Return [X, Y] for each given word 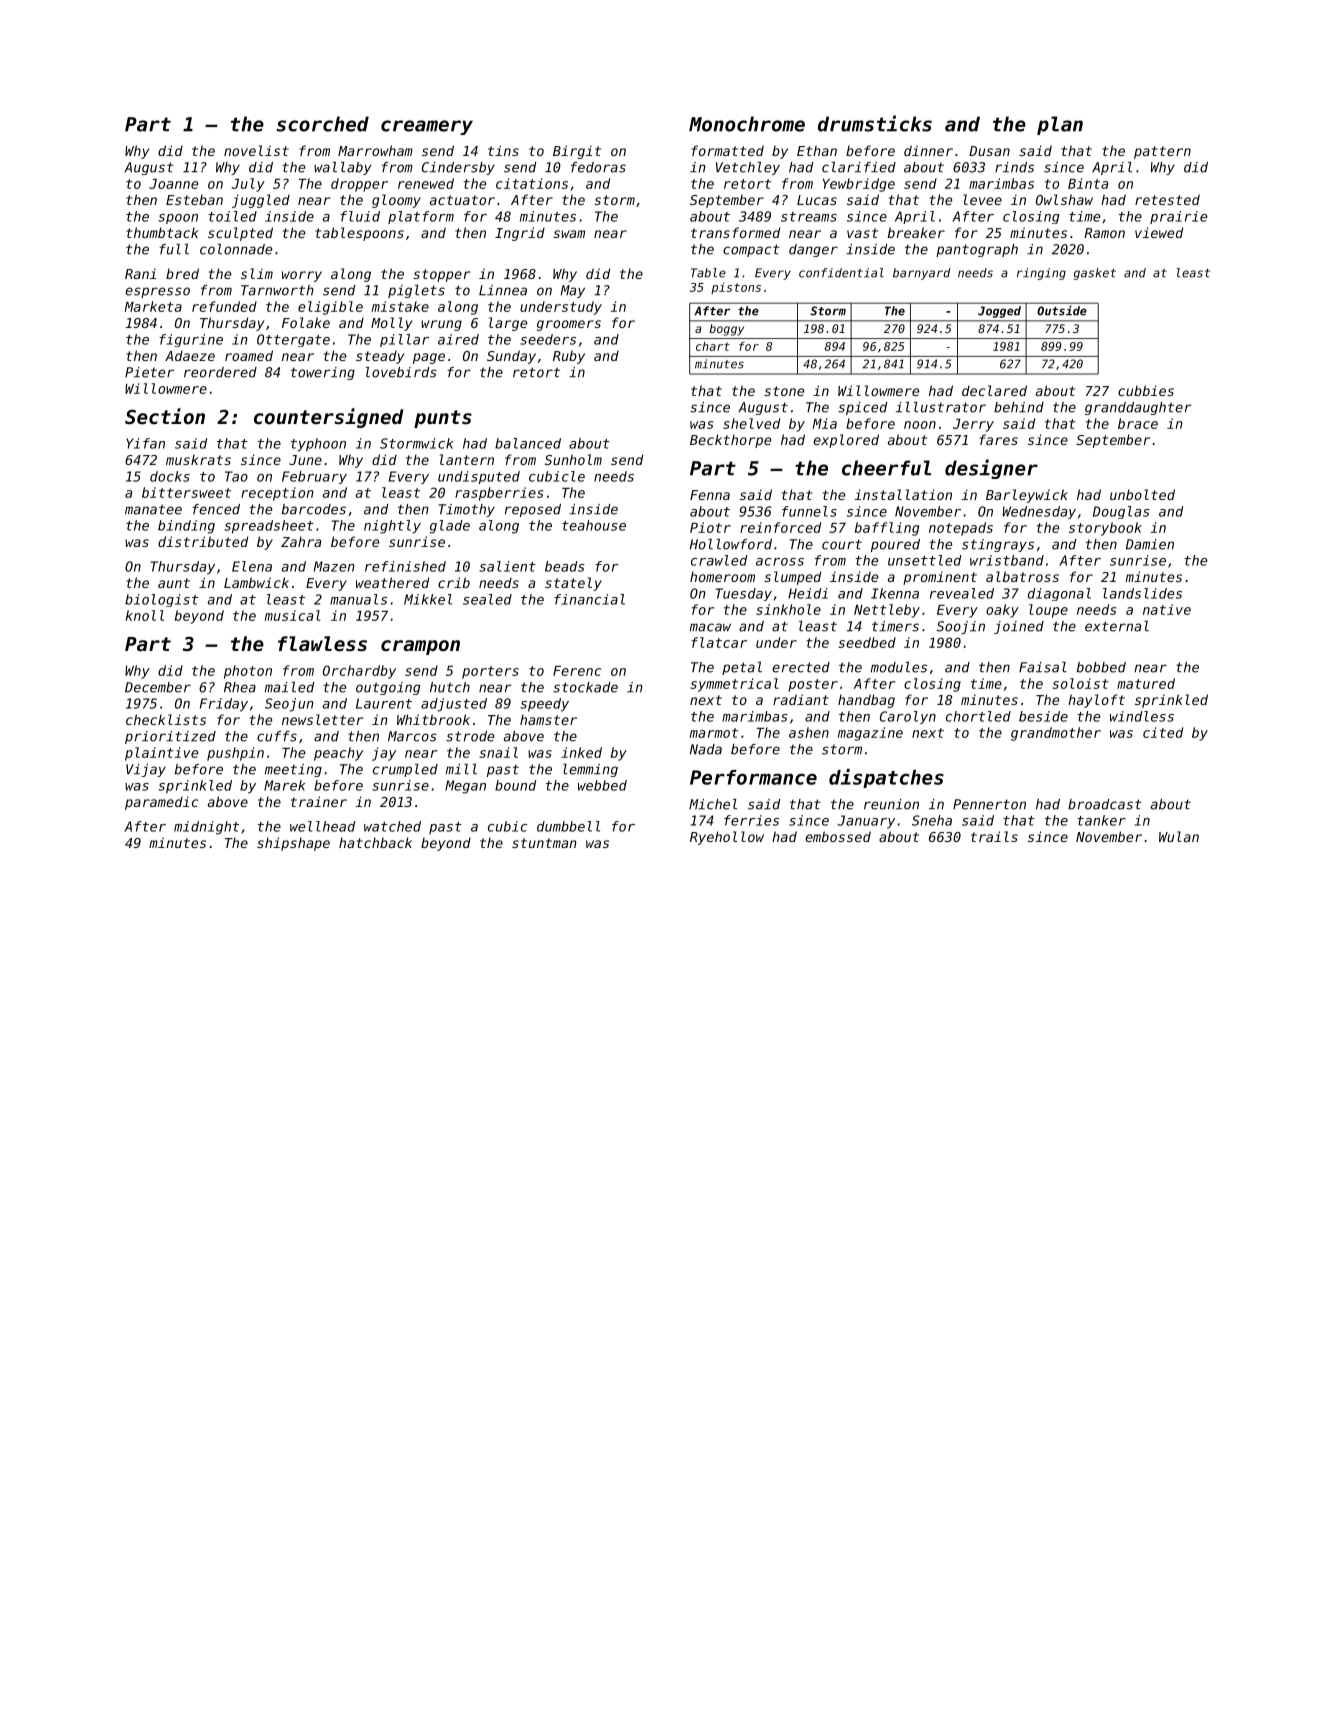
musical [293, 615]
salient [507, 566]
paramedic [161, 803]
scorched [322, 124]
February [314, 477]
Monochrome [747, 124]
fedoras [598, 167]
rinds [1014, 167]
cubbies [1146, 390]
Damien [1150, 544]
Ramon [1104, 233]
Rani [140, 273]
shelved [751, 423]
